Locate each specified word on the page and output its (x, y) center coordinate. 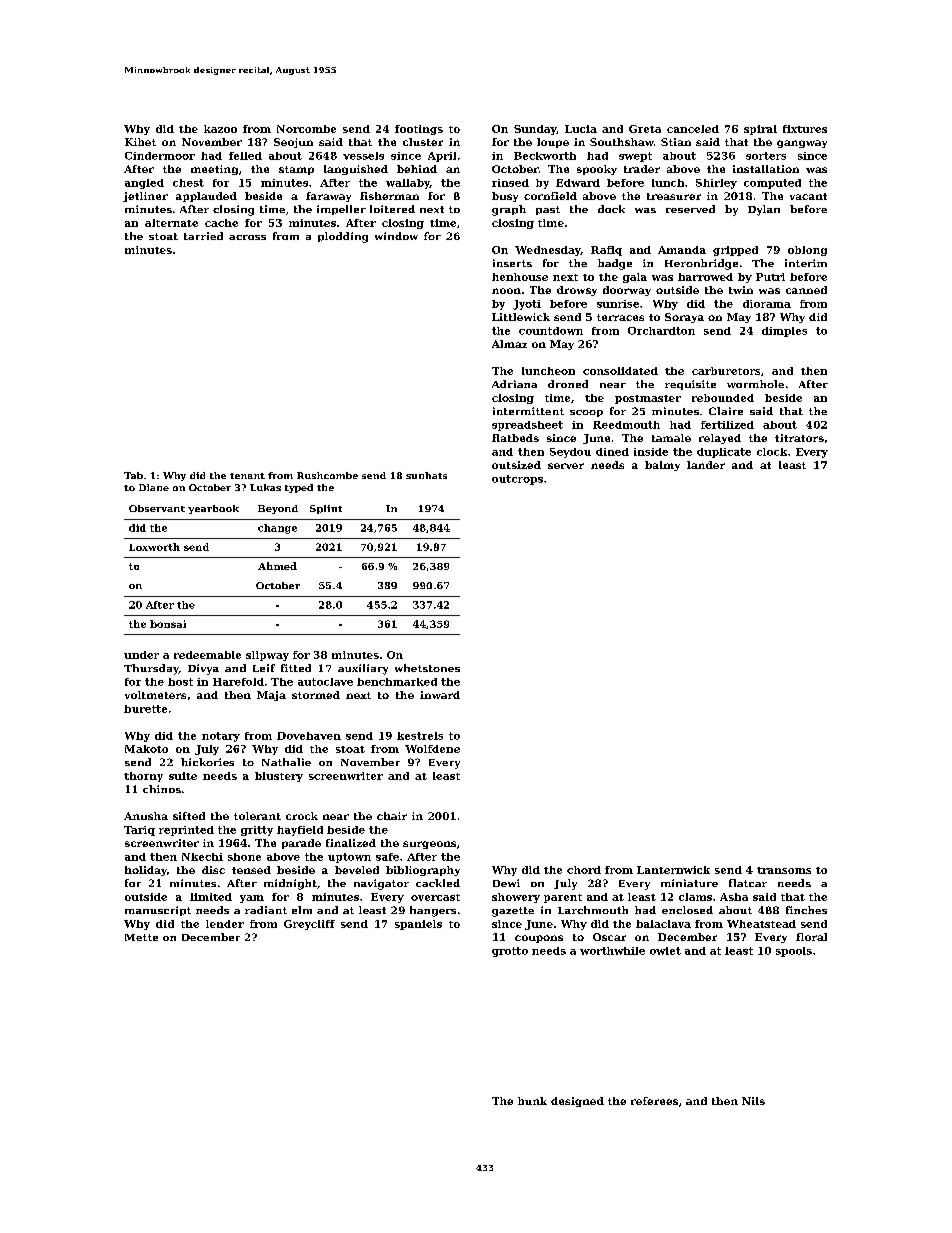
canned (806, 290)
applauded (206, 197)
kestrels (420, 736)
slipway (267, 656)
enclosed (687, 910)
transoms (784, 870)
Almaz (509, 344)
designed (577, 1102)
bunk (532, 1101)
